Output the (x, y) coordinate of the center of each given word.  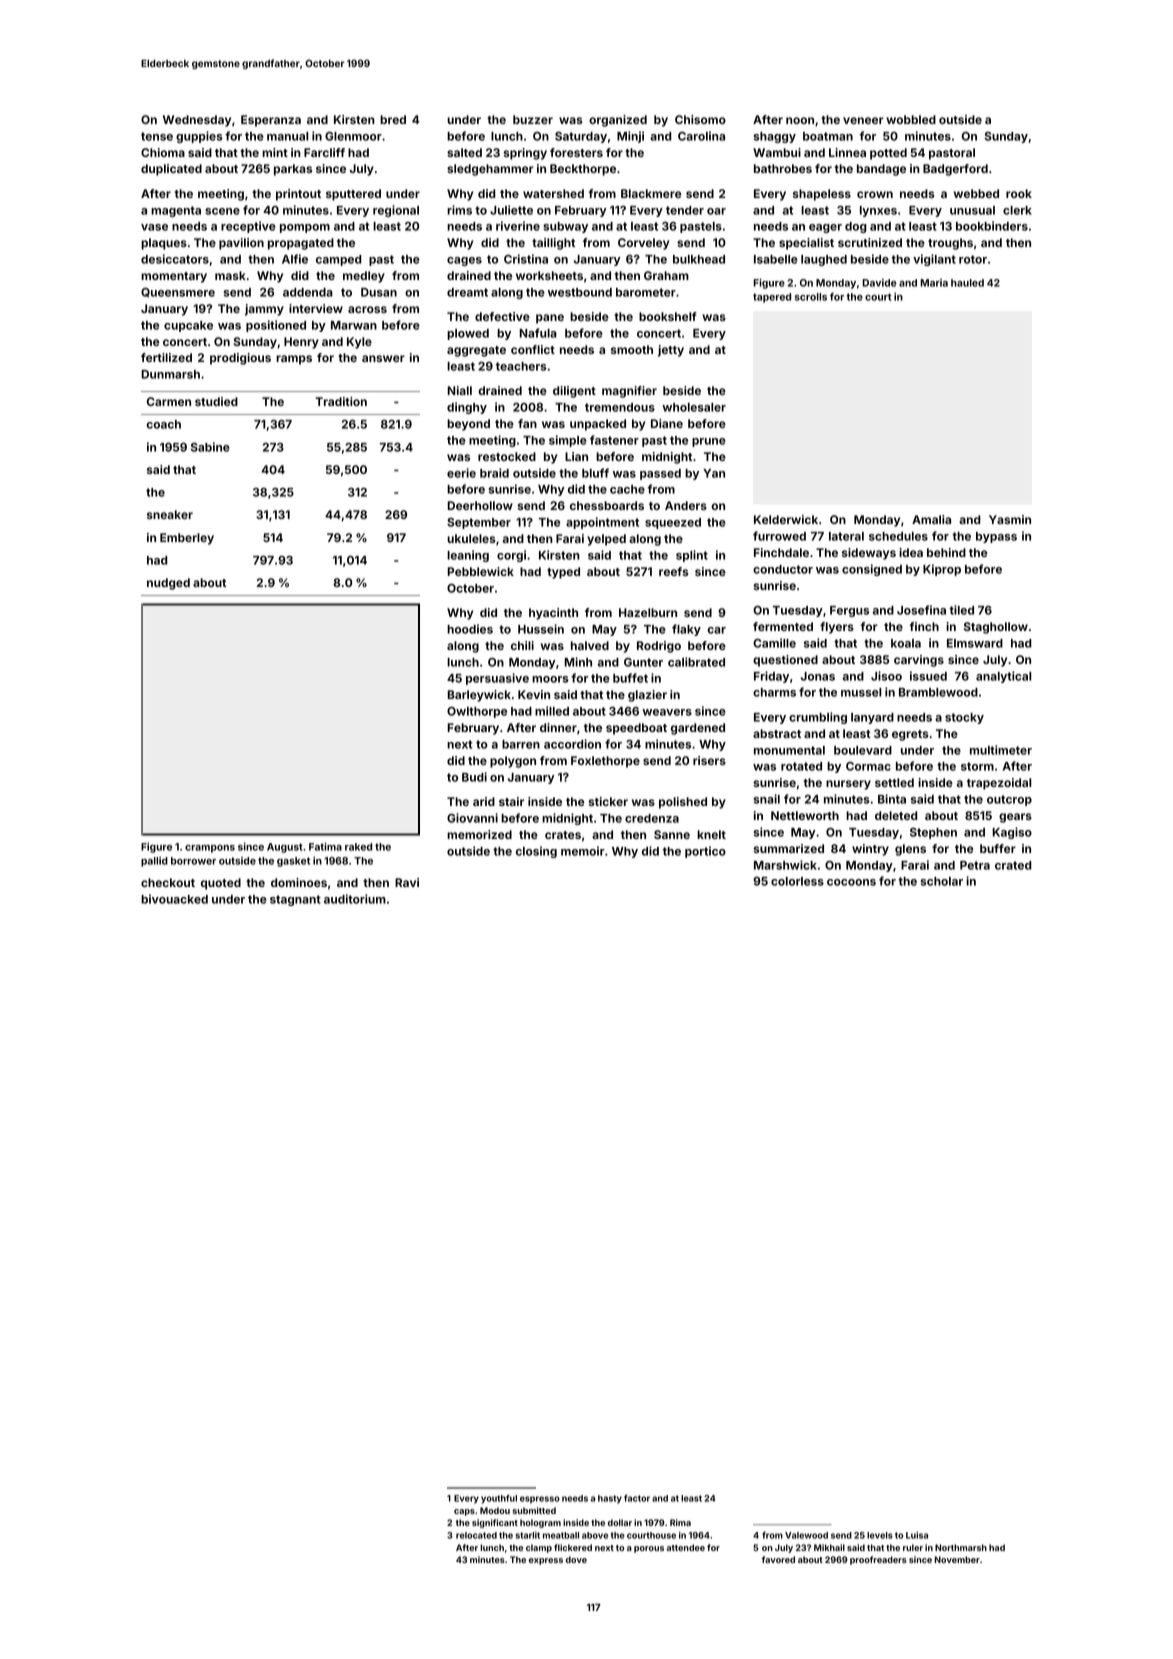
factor (637, 1498)
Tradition (341, 401)
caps (464, 1512)
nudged (168, 584)
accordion (572, 744)
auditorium (355, 899)
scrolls (811, 297)
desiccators (175, 259)
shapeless (822, 195)
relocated (476, 1535)
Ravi (407, 882)
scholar (942, 881)
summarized (788, 848)
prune (709, 442)
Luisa (917, 1535)
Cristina (526, 259)
